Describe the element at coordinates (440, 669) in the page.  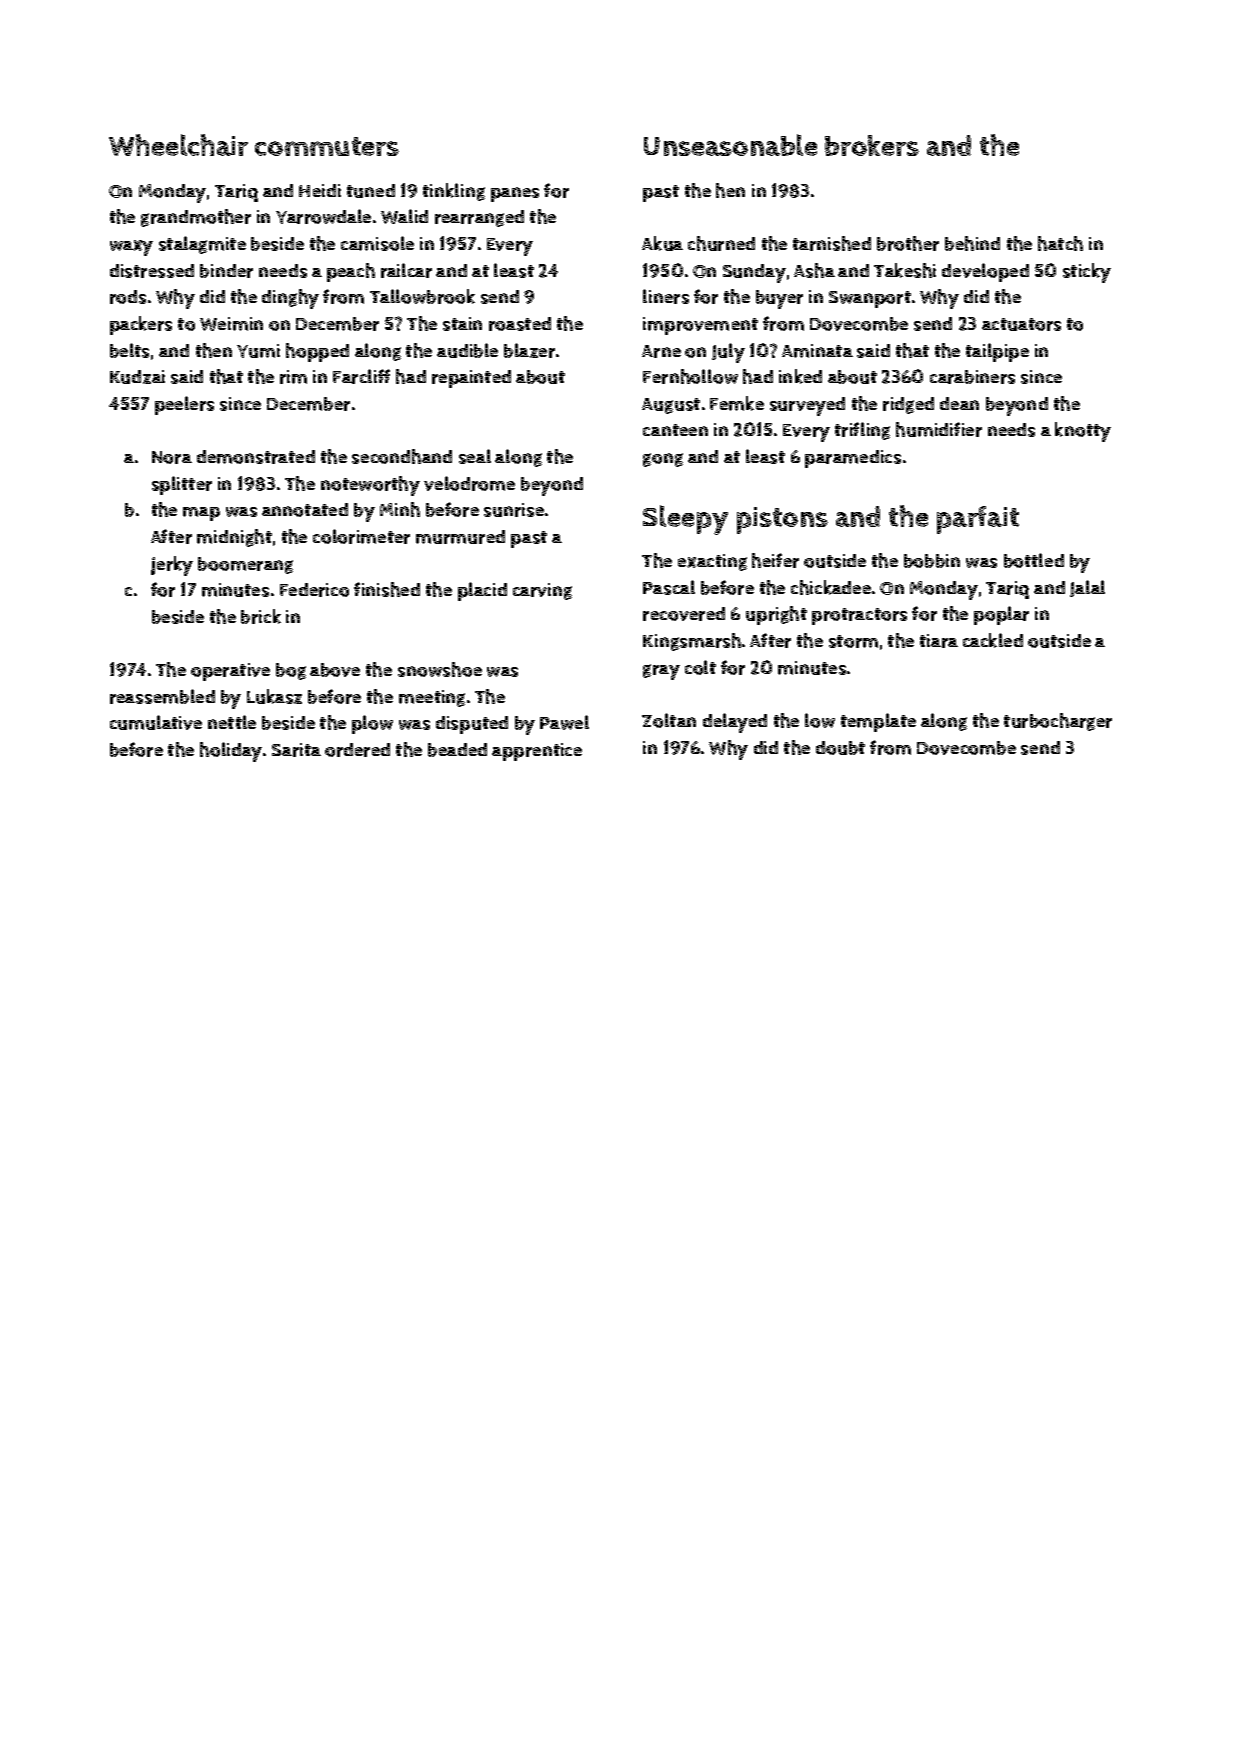
I see `snowshoe` at that location.
